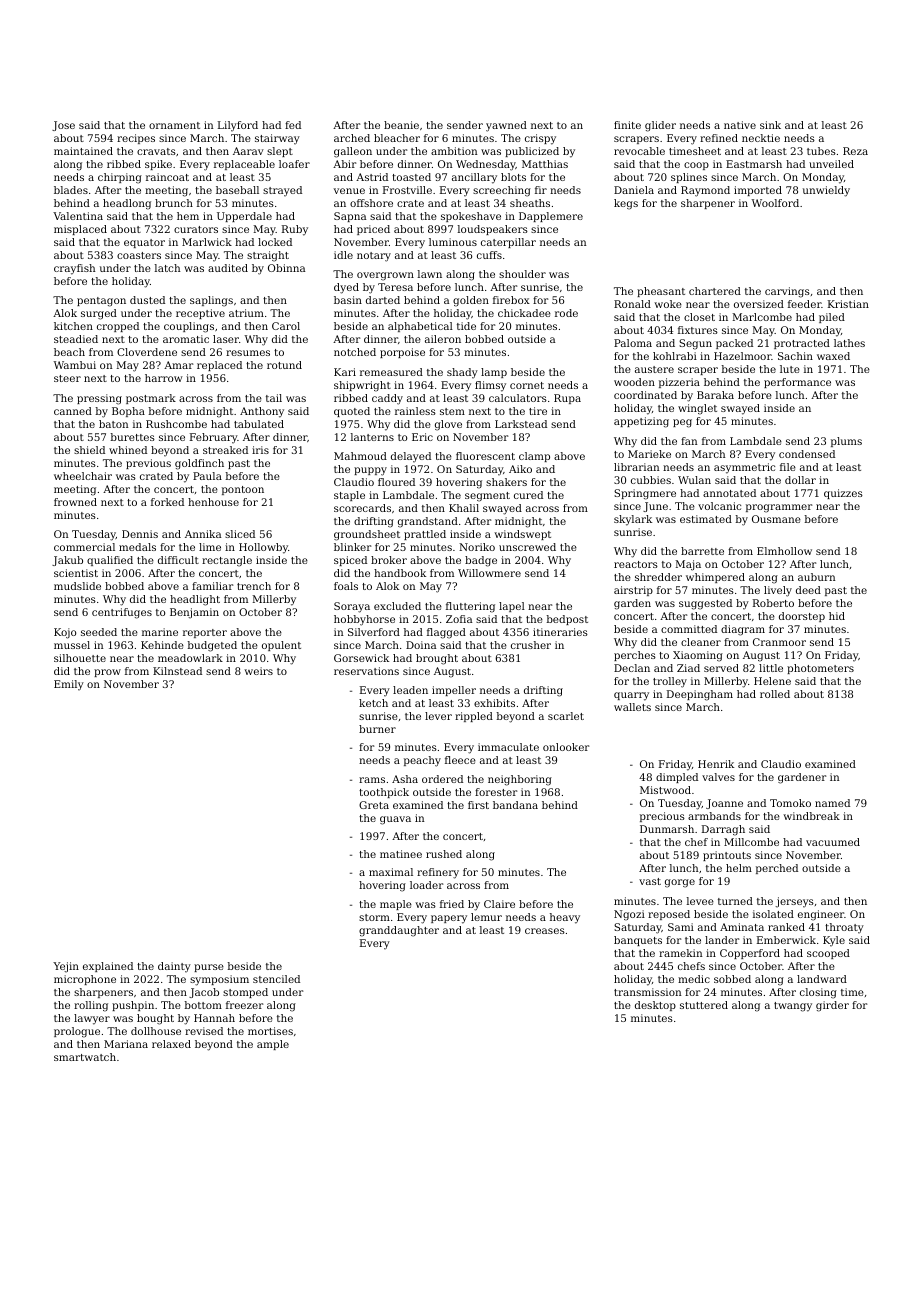 The image size is (924, 1308). I want to click on Aiko, so click(520, 469).
